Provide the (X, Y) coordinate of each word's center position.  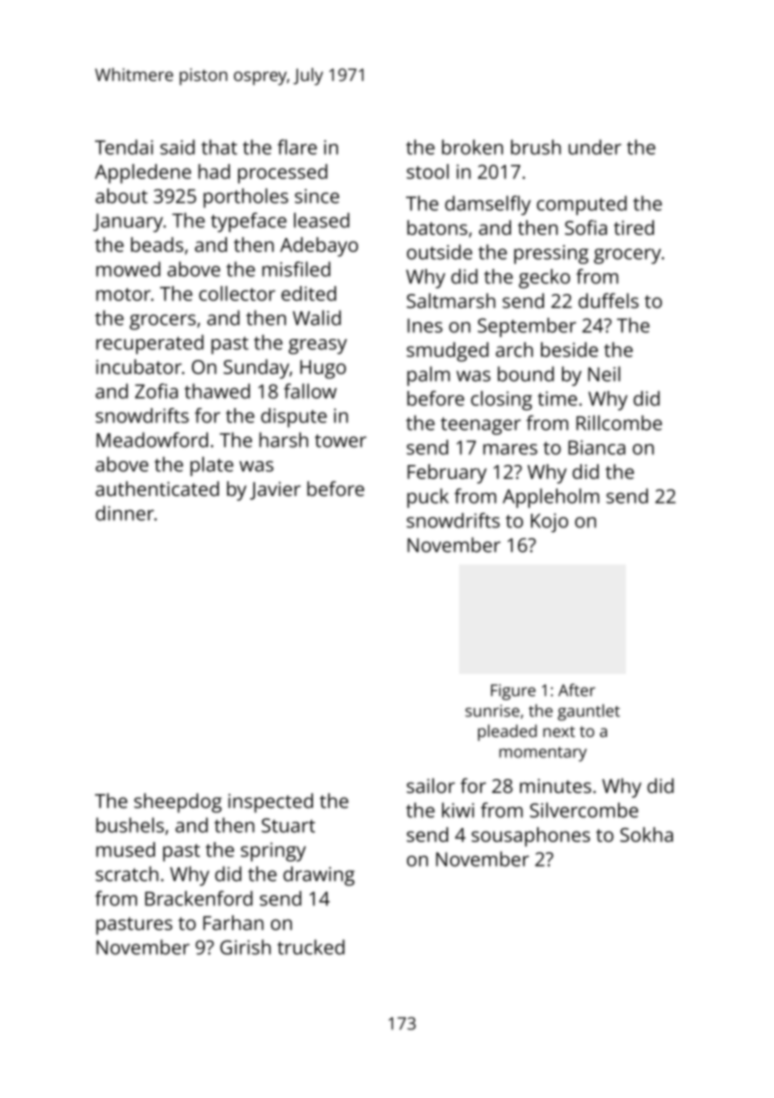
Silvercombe (584, 810)
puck (428, 498)
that (219, 147)
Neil (604, 374)
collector (237, 293)
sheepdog (178, 803)
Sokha (646, 834)
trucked (311, 947)
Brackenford (199, 898)
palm (428, 376)
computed (582, 205)
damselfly (488, 205)
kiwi (458, 810)
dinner (125, 513)
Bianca (596, 447)
